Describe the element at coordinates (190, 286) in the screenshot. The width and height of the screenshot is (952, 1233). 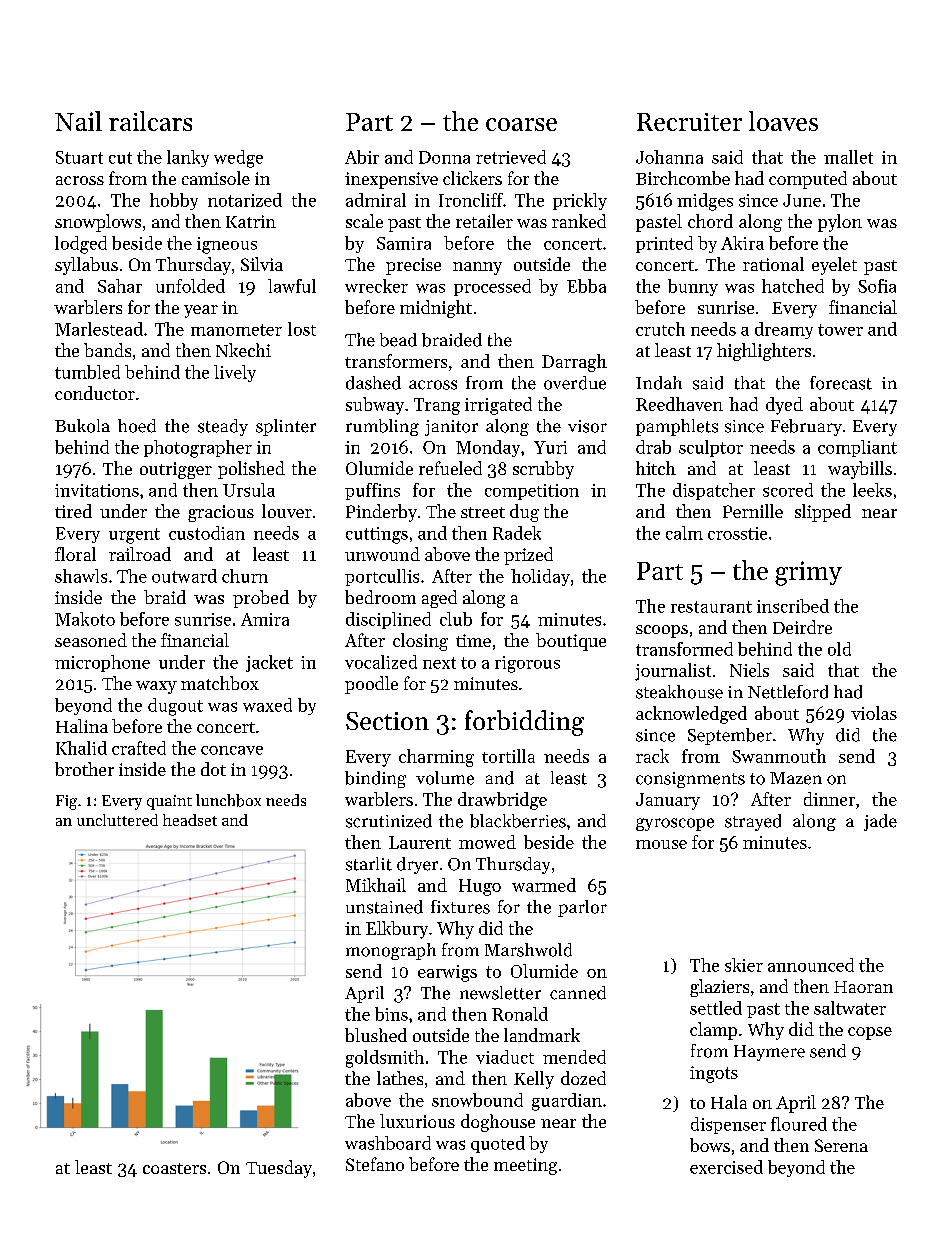
I see `unfolded` at that location.
